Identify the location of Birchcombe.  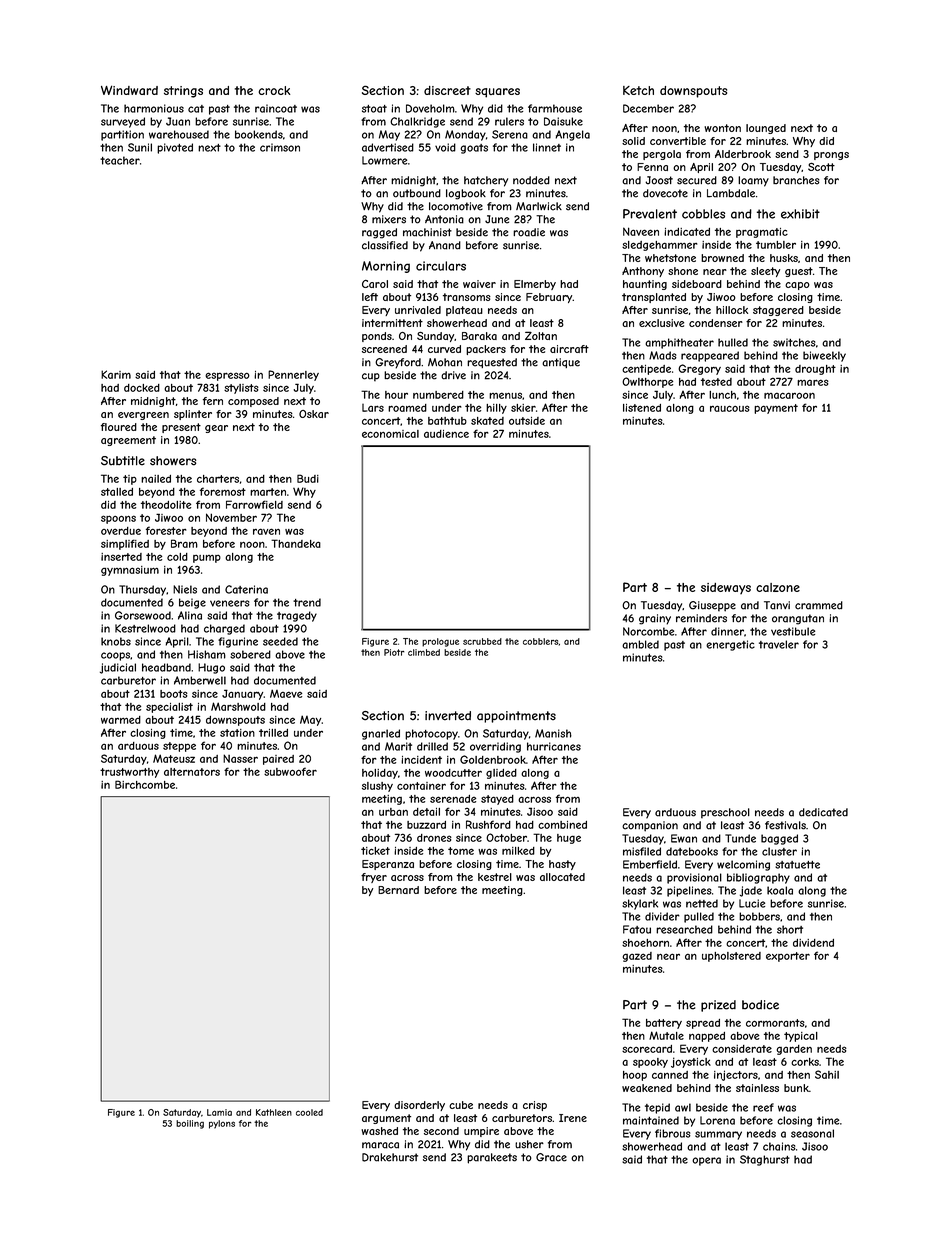
(145, 784).
